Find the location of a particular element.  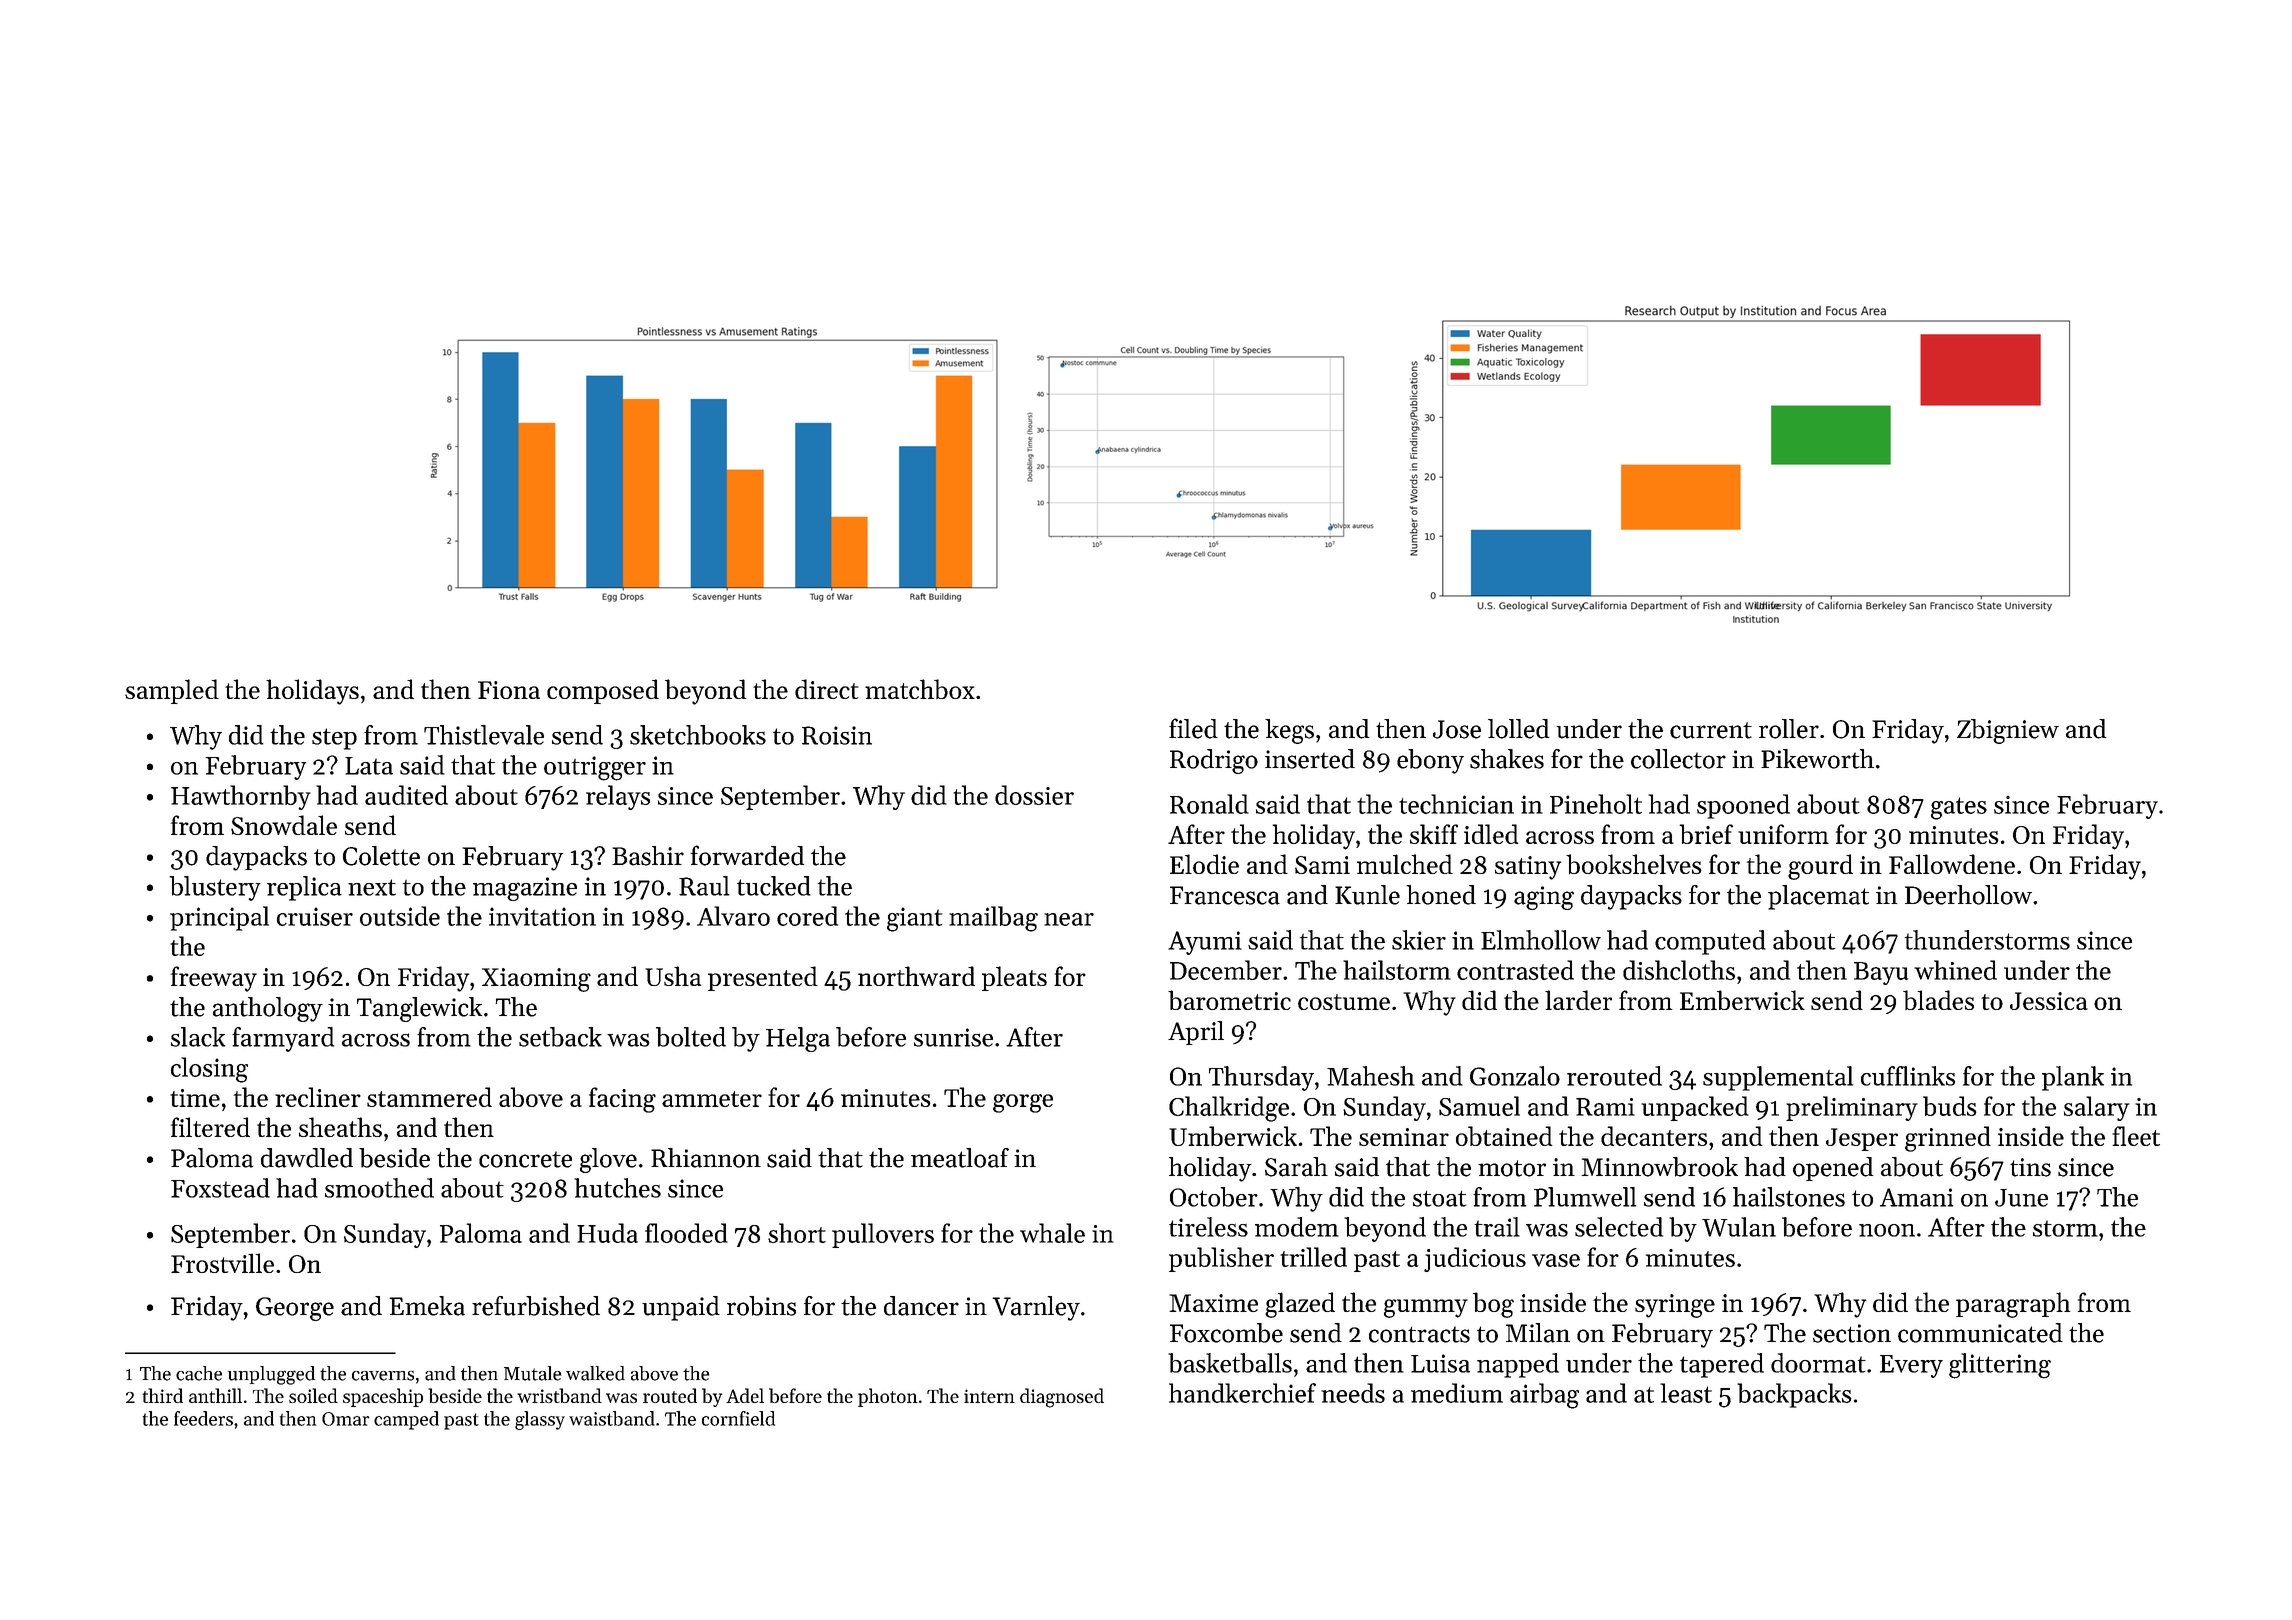

supplemental is located at coordinates (1778, 1078).
